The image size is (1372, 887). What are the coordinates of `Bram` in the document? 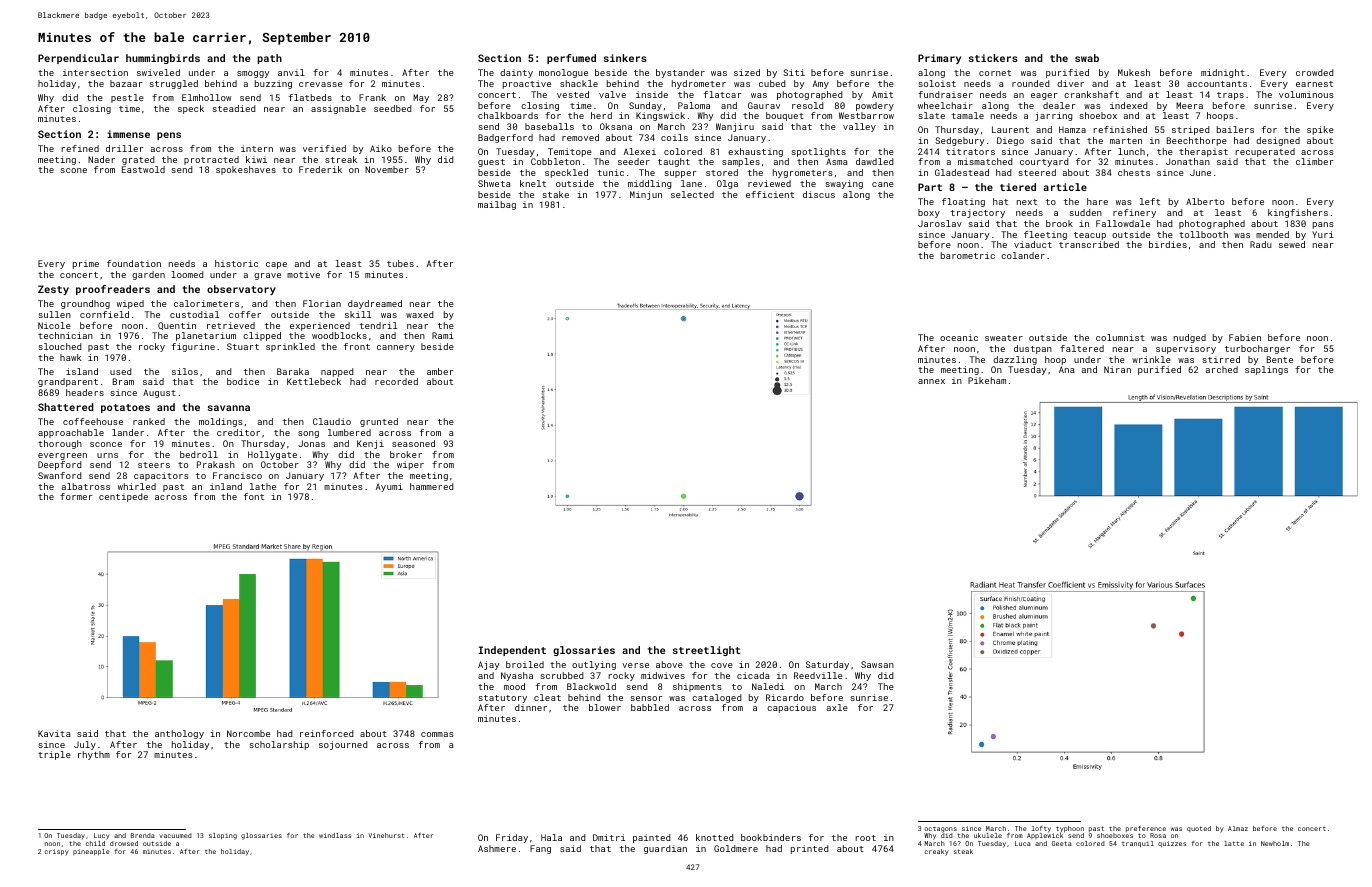 It's located at (123, 381).
